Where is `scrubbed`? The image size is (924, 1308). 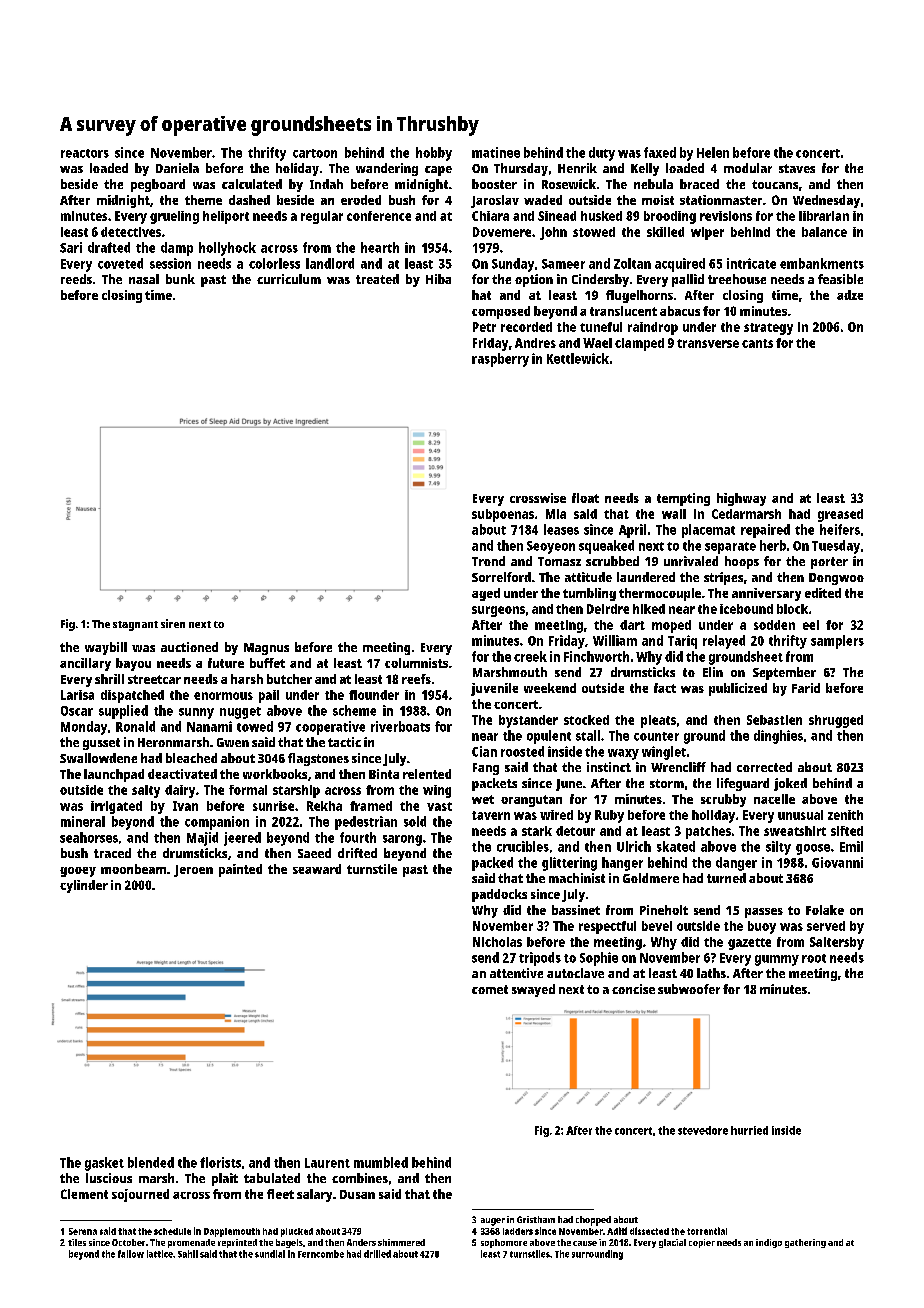 scrubbed is located at coordinates (612, 561).
